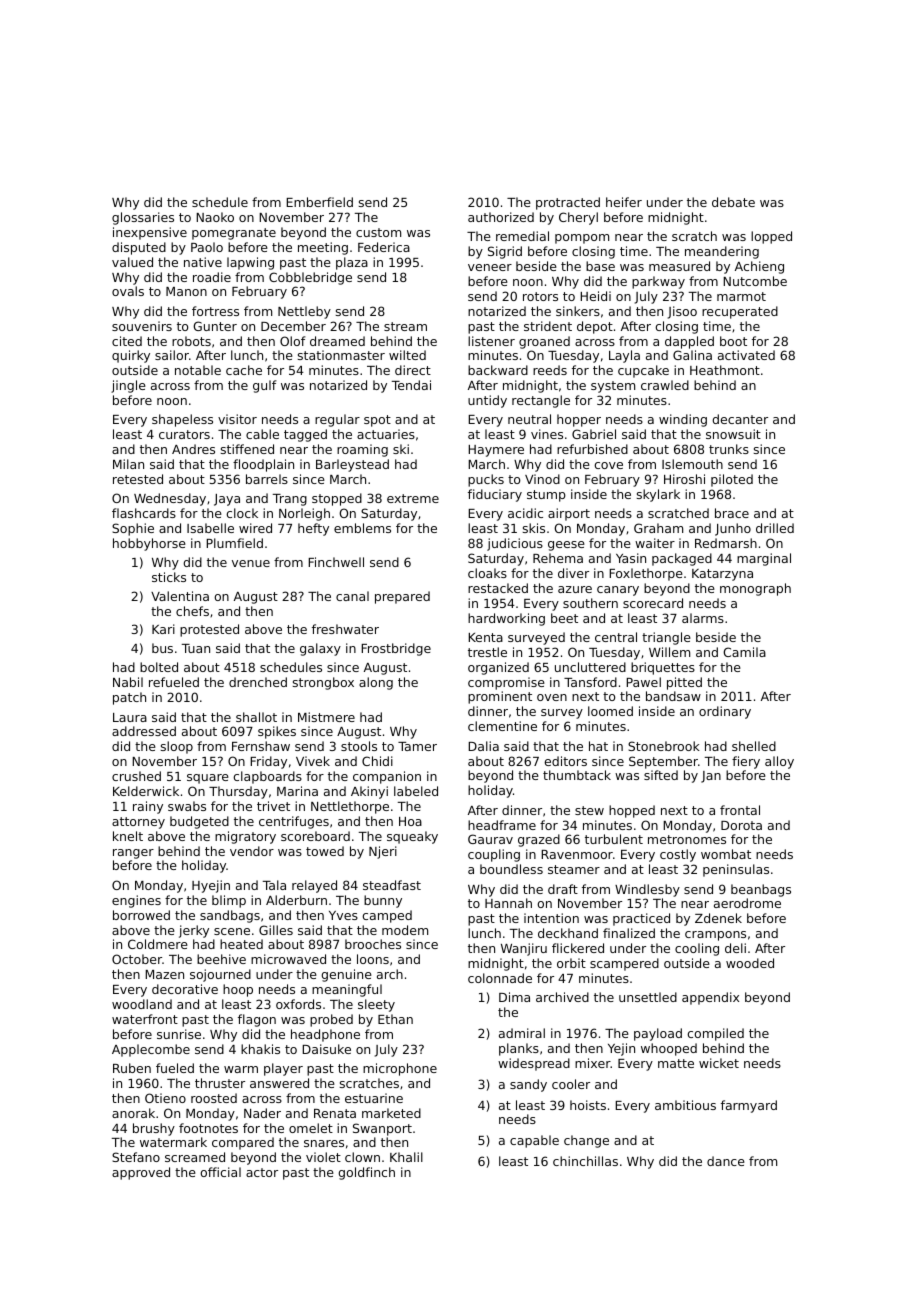 The height and width of the screenshot is (1316, 908). Describe the element at coordinates (215, 217) in the screenshot. I see `Naoko` at that location.
